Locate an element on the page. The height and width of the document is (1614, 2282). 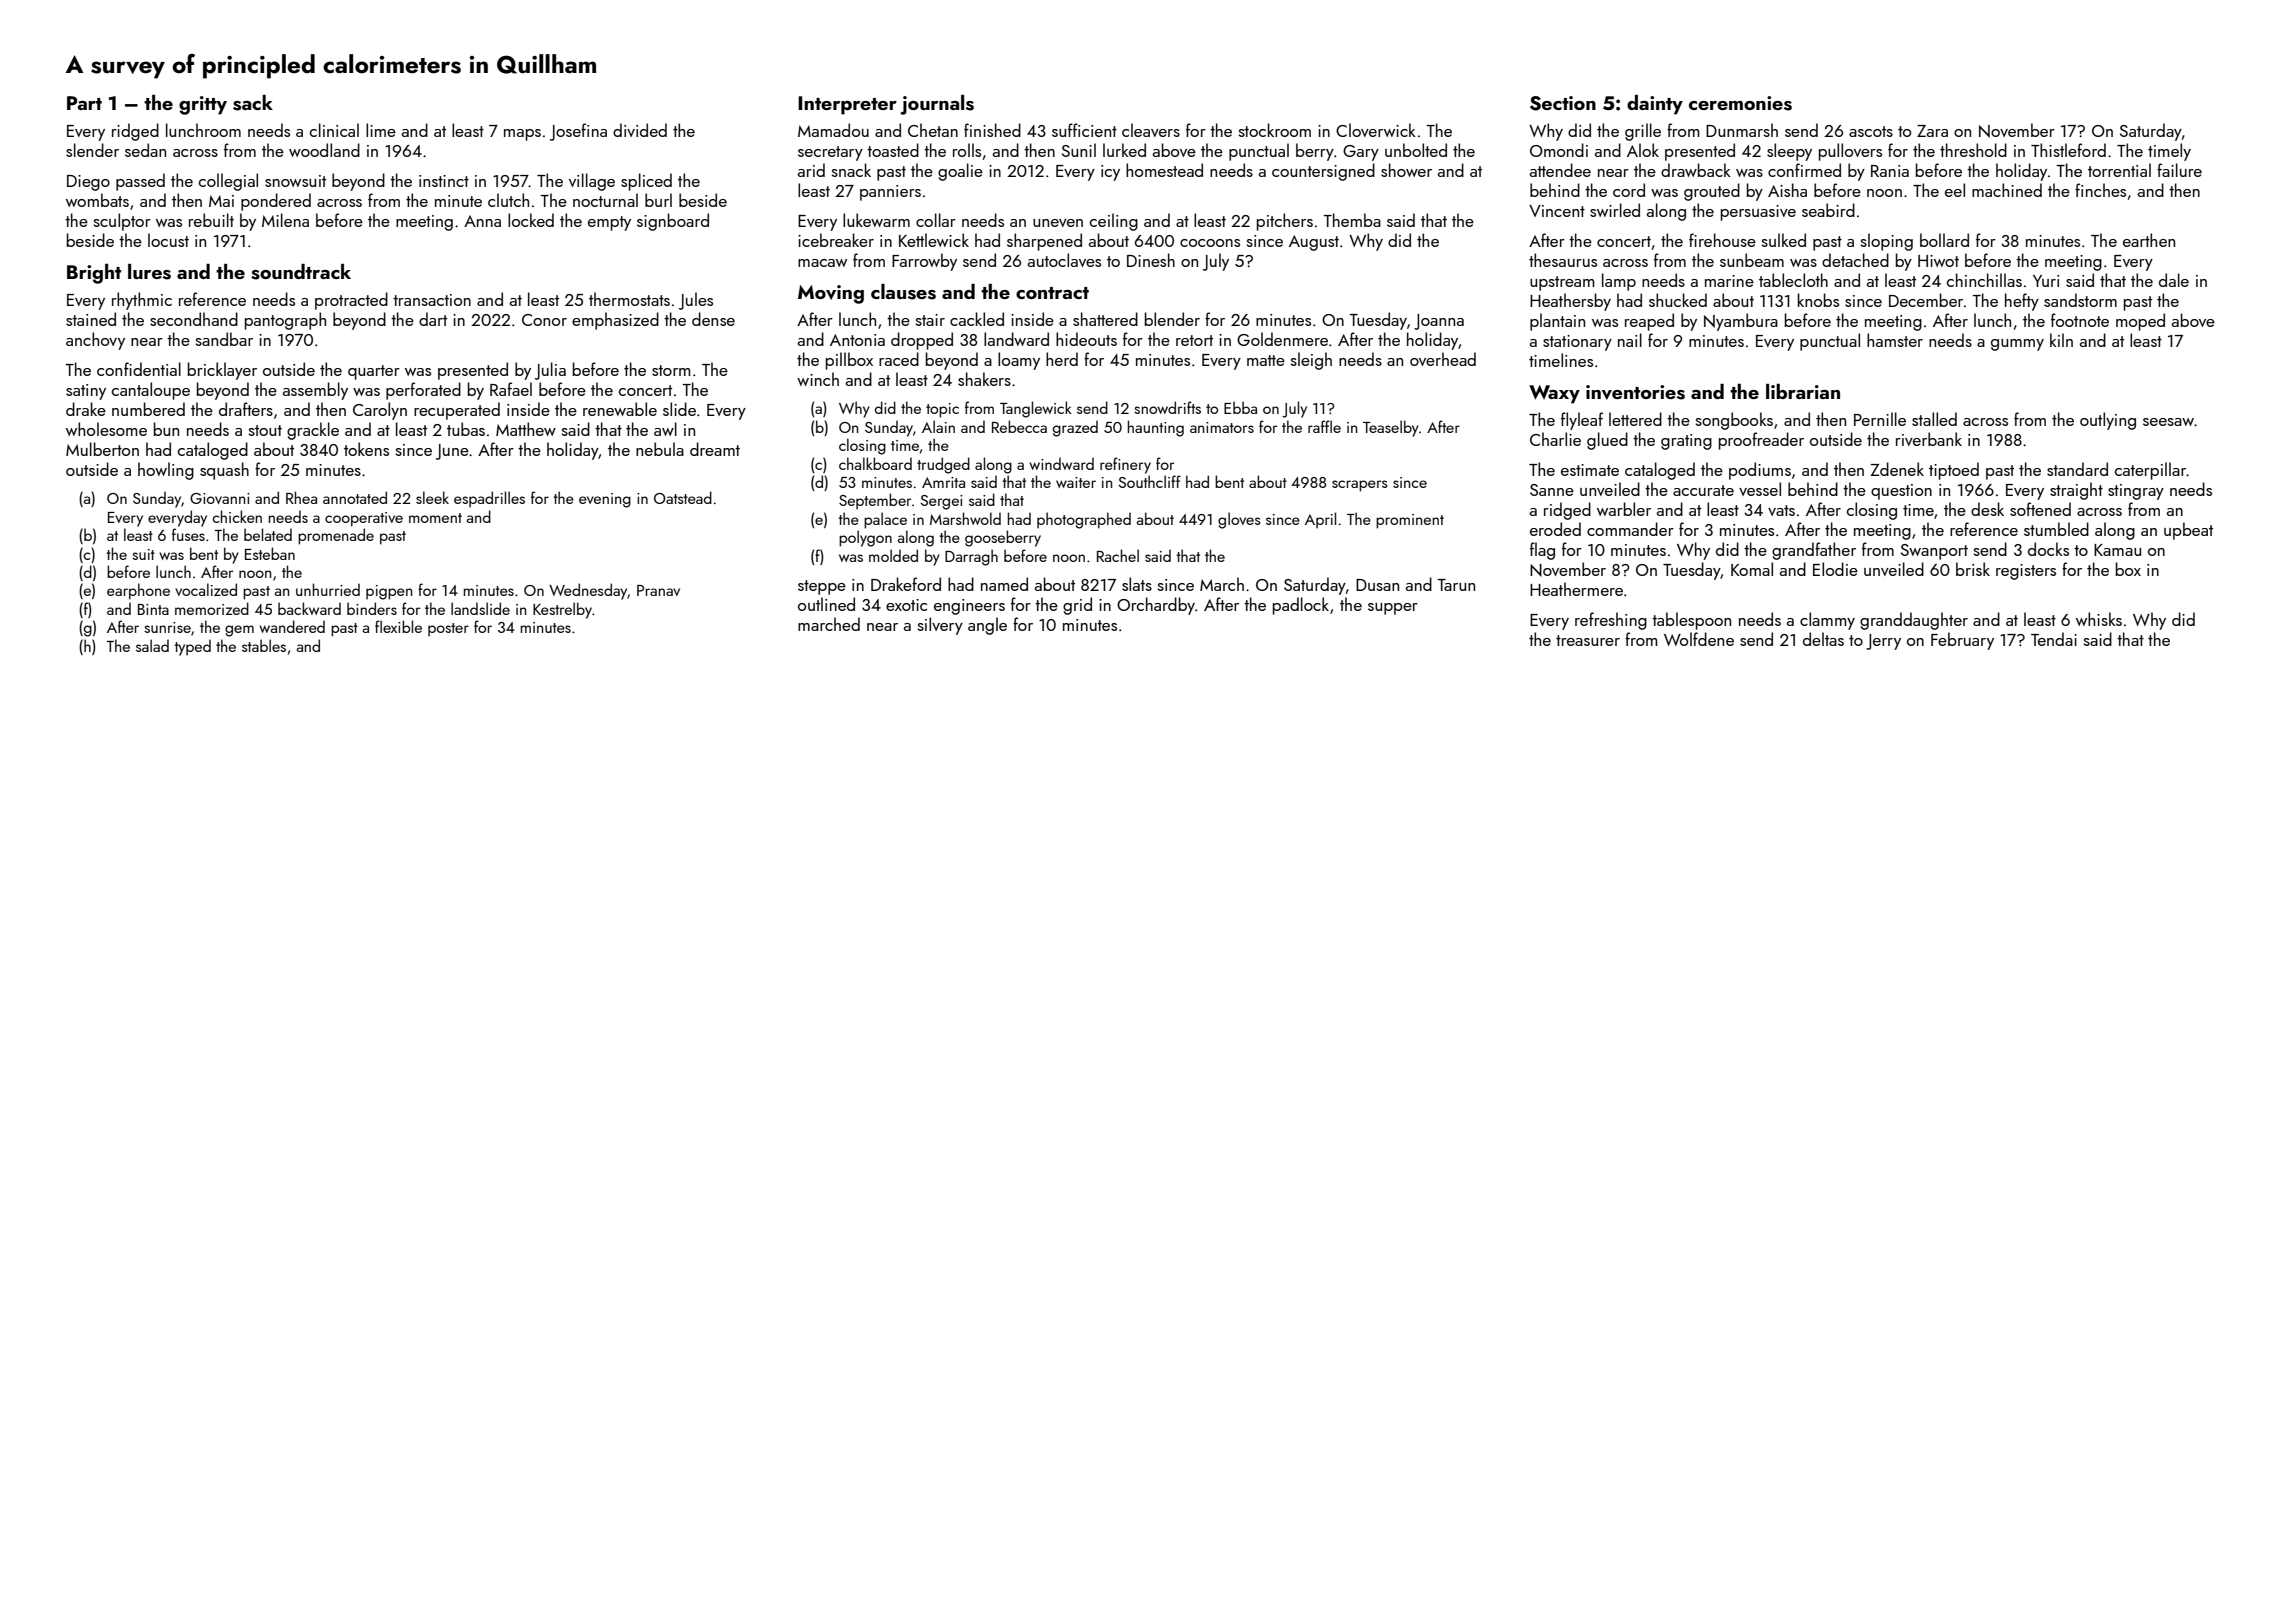
maps is located at coordinates (522, 135).
